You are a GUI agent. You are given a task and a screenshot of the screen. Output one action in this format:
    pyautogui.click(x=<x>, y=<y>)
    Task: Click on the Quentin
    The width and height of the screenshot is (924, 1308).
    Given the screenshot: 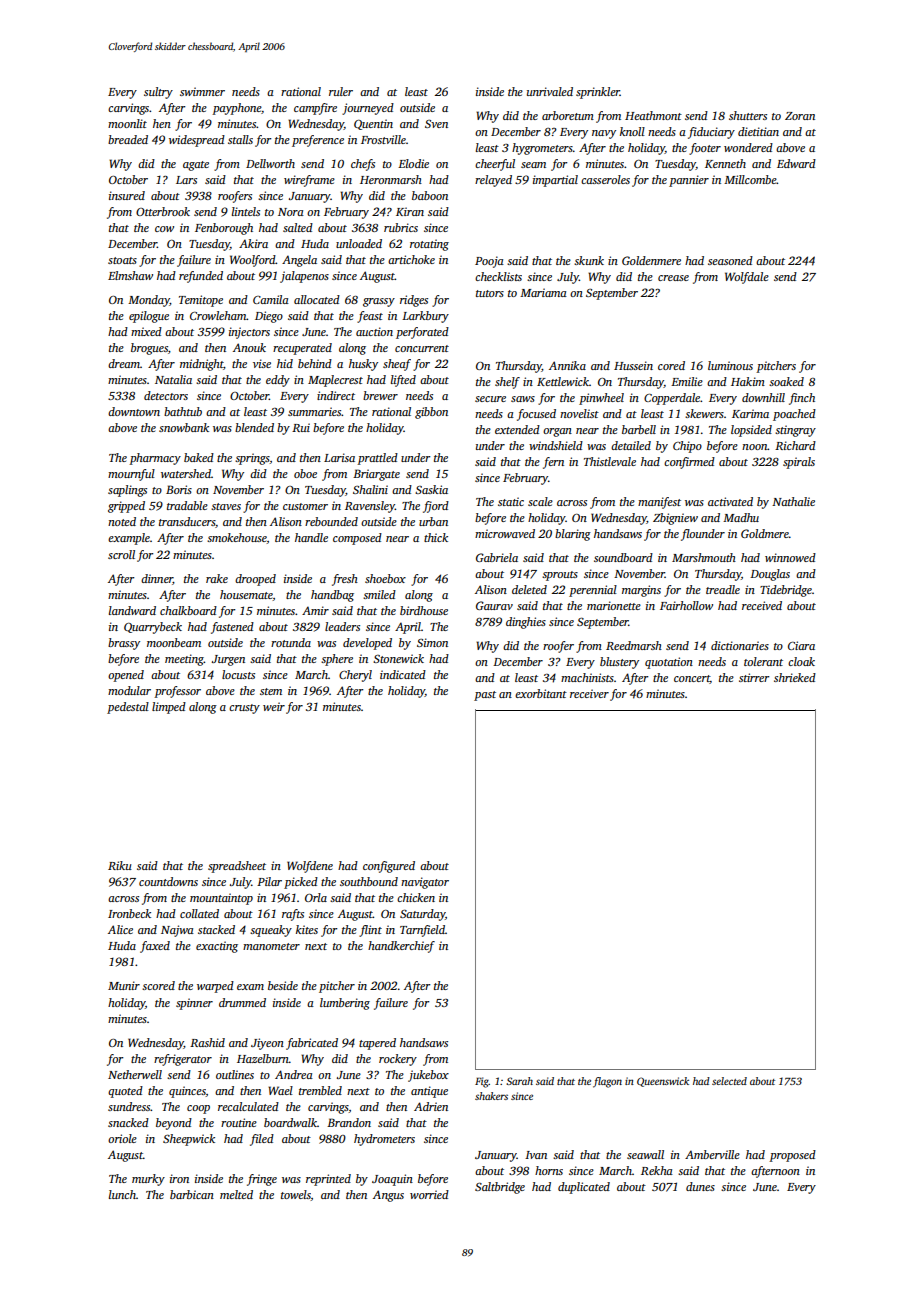 What is the action you would take?
    pyautogui.click(x=373, y=124)
